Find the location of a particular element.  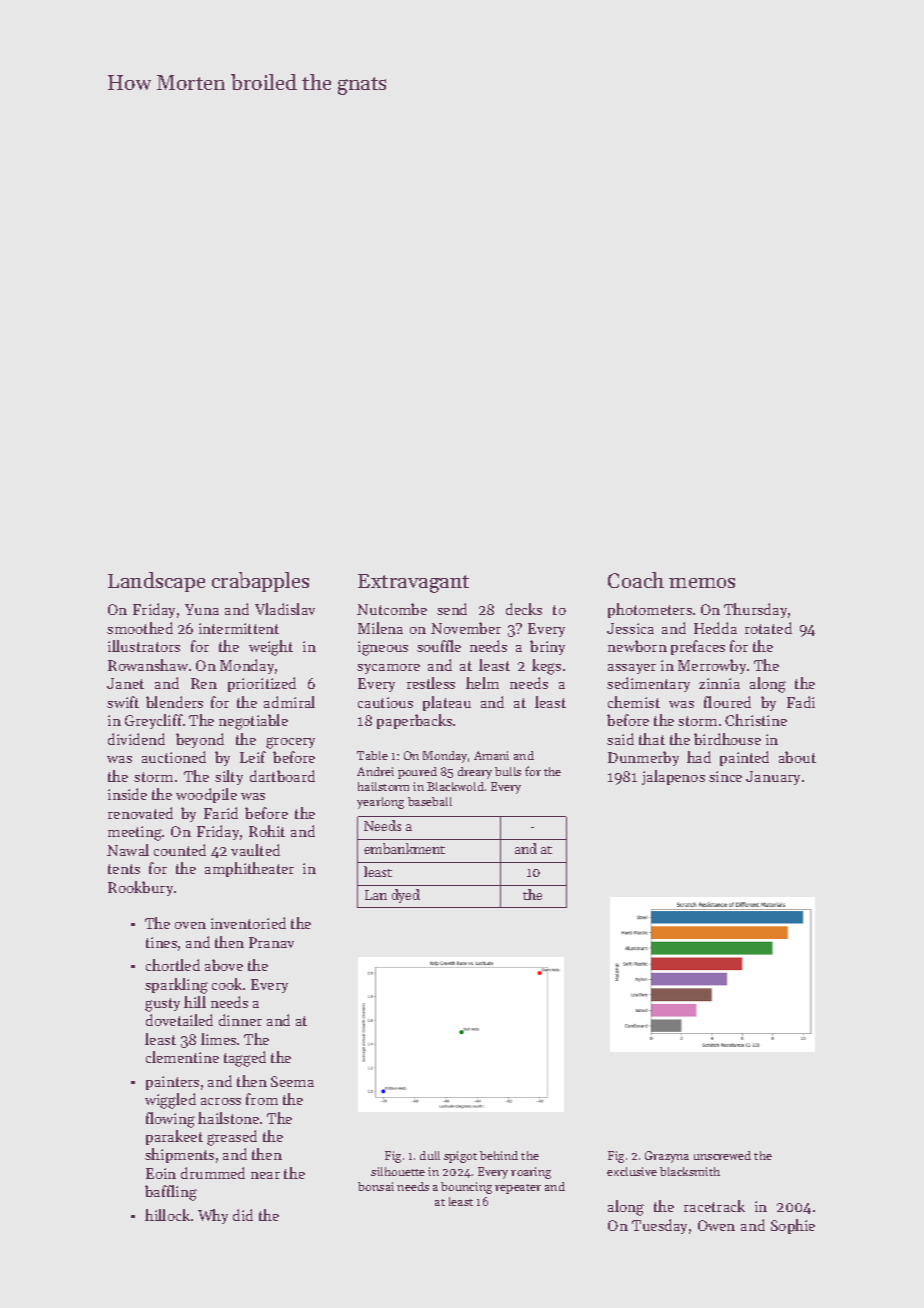

embankment is located at coordinates (404, 848).
